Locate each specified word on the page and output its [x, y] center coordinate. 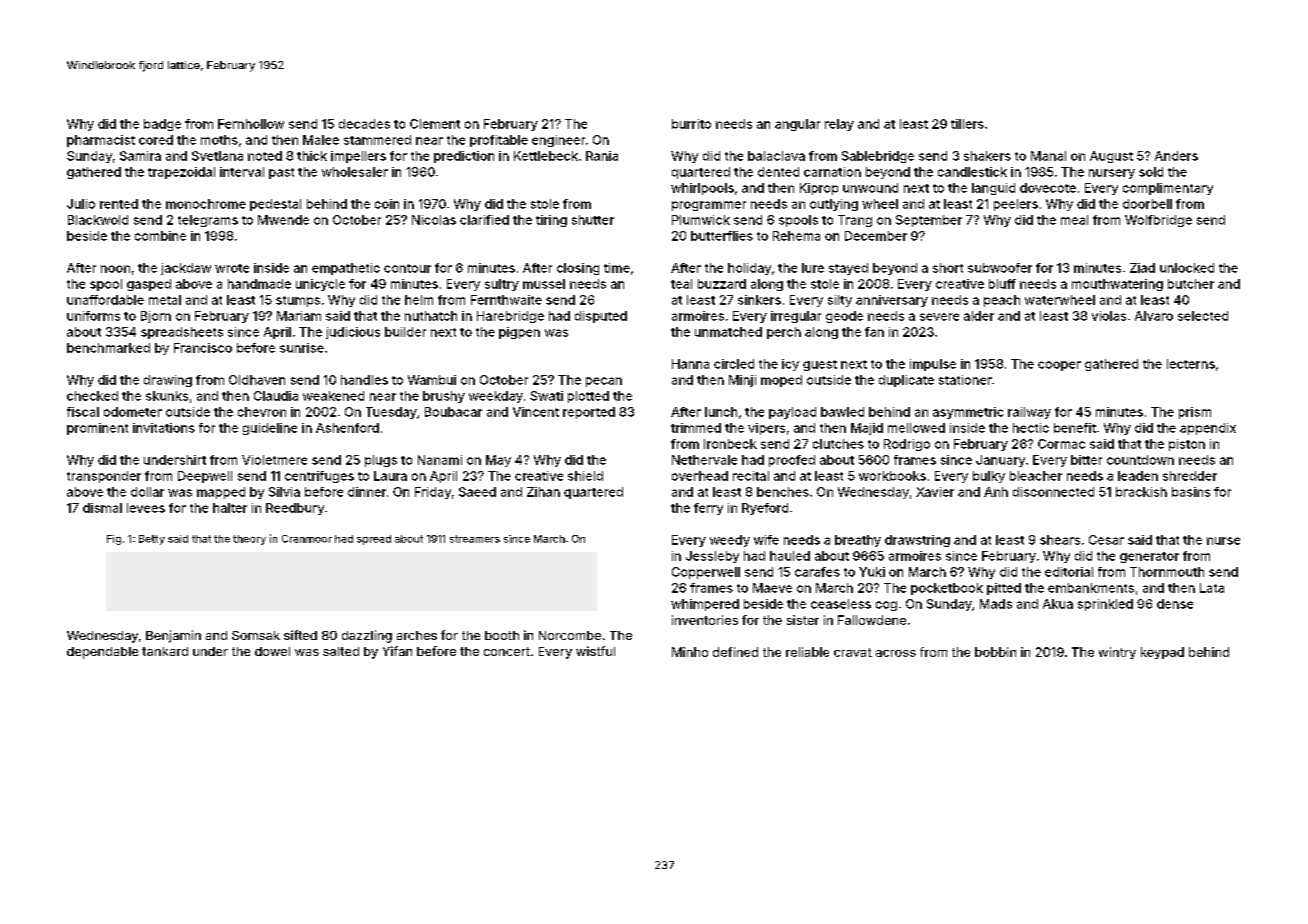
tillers [967, 124]
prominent [97, 429]
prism [1195, 413]
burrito [691, 124]
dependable [102, 653]
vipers [766, 429]
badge [162, 125]
